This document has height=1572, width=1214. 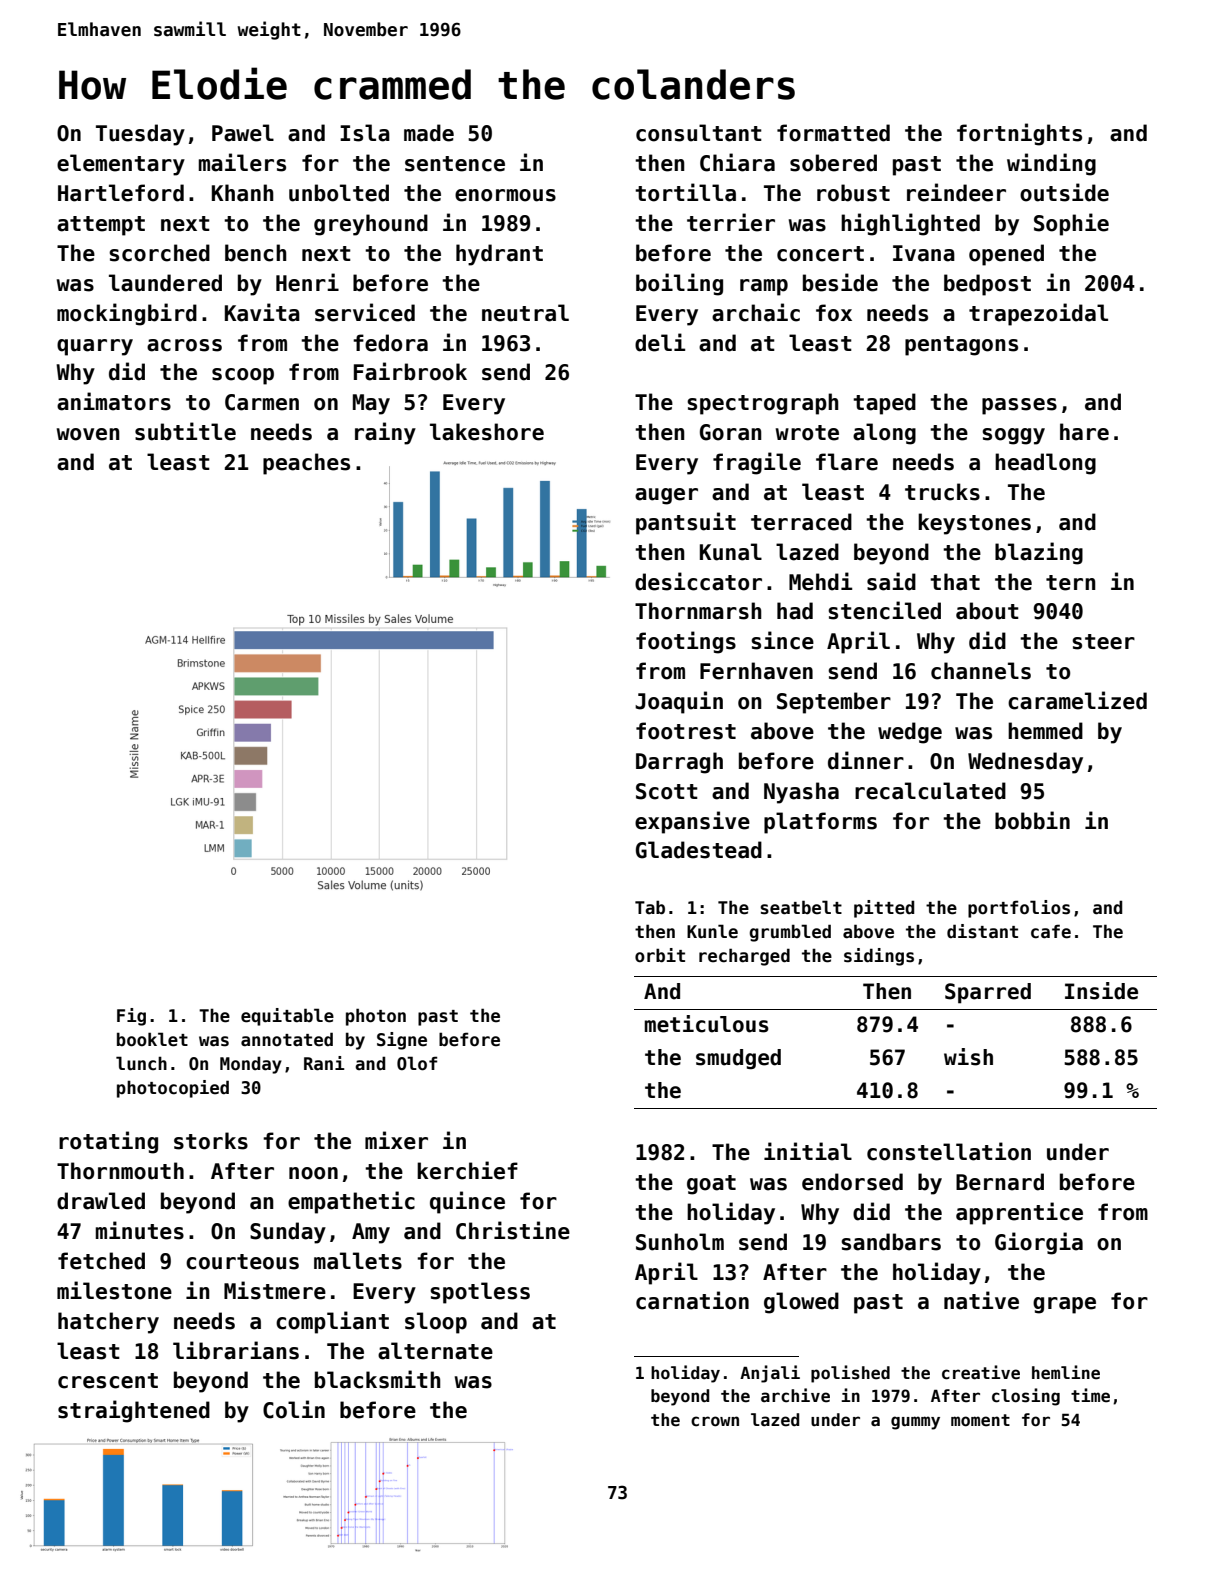 What do you see at coordinates (915, 1423) in the document?
I see `gummy` at bounding box center [915, 1423].
